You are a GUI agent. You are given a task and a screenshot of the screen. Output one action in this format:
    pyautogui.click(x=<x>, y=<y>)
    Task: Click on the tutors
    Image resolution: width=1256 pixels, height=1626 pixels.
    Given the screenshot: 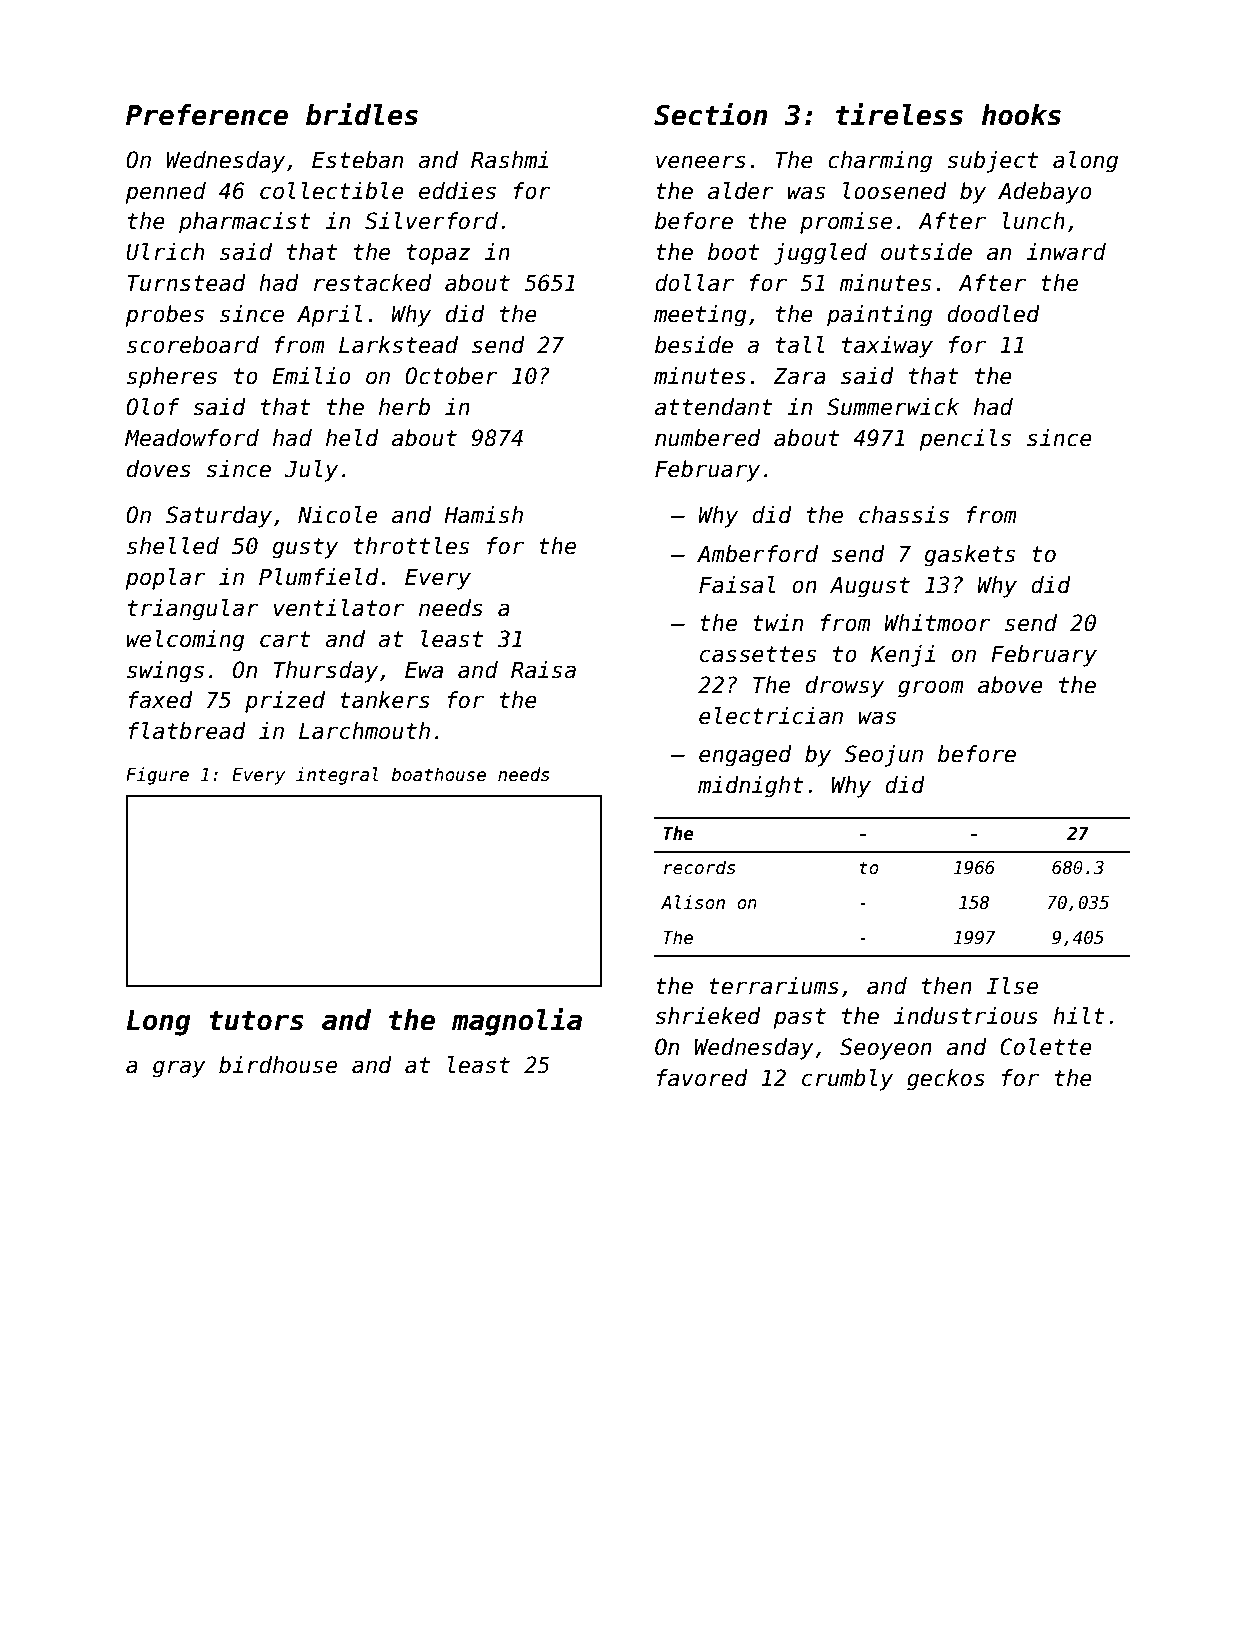 What is the action you would take?
    pyautogui.click(x=256, y=1021)
